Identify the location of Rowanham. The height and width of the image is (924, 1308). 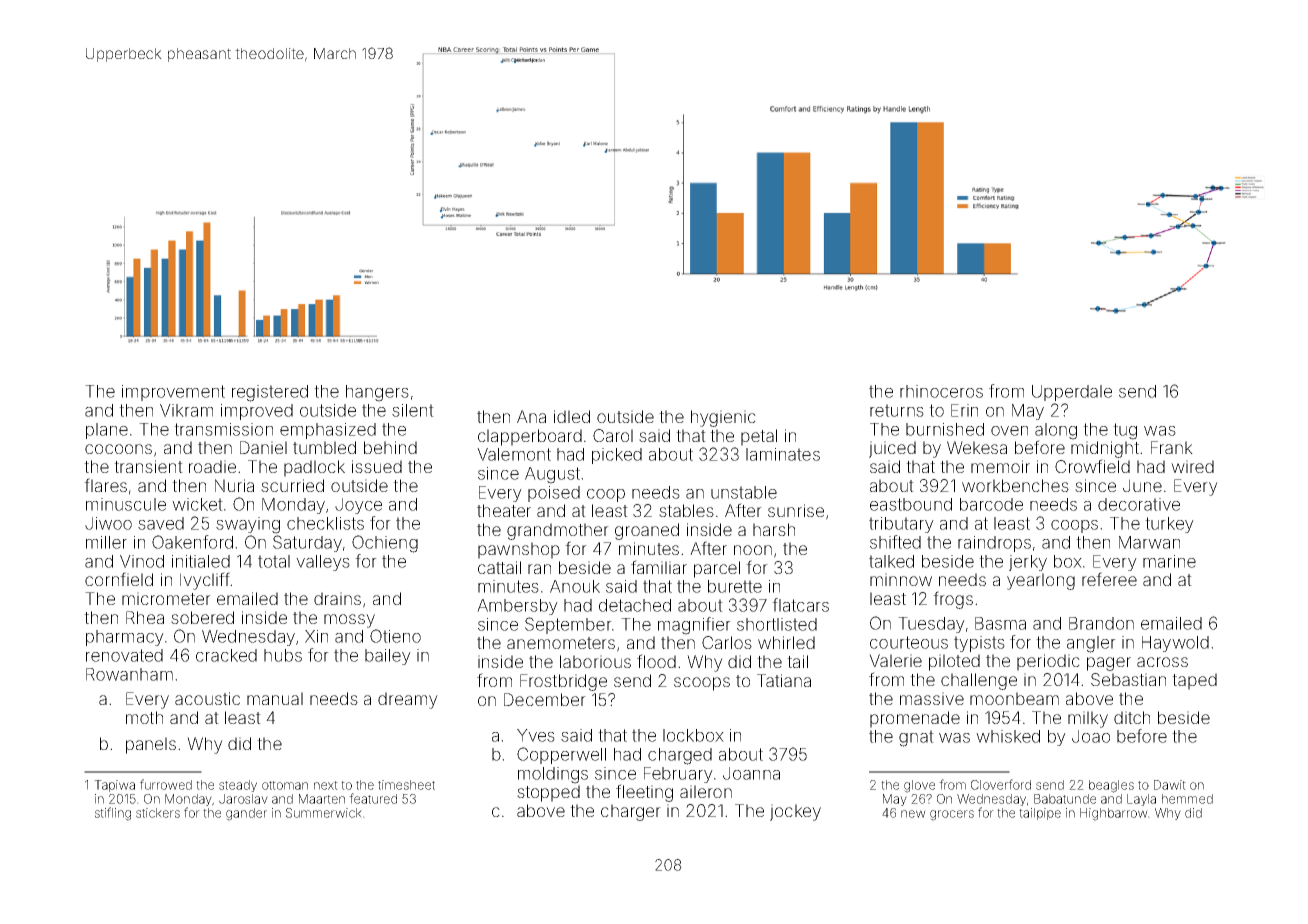
(129, 674).
